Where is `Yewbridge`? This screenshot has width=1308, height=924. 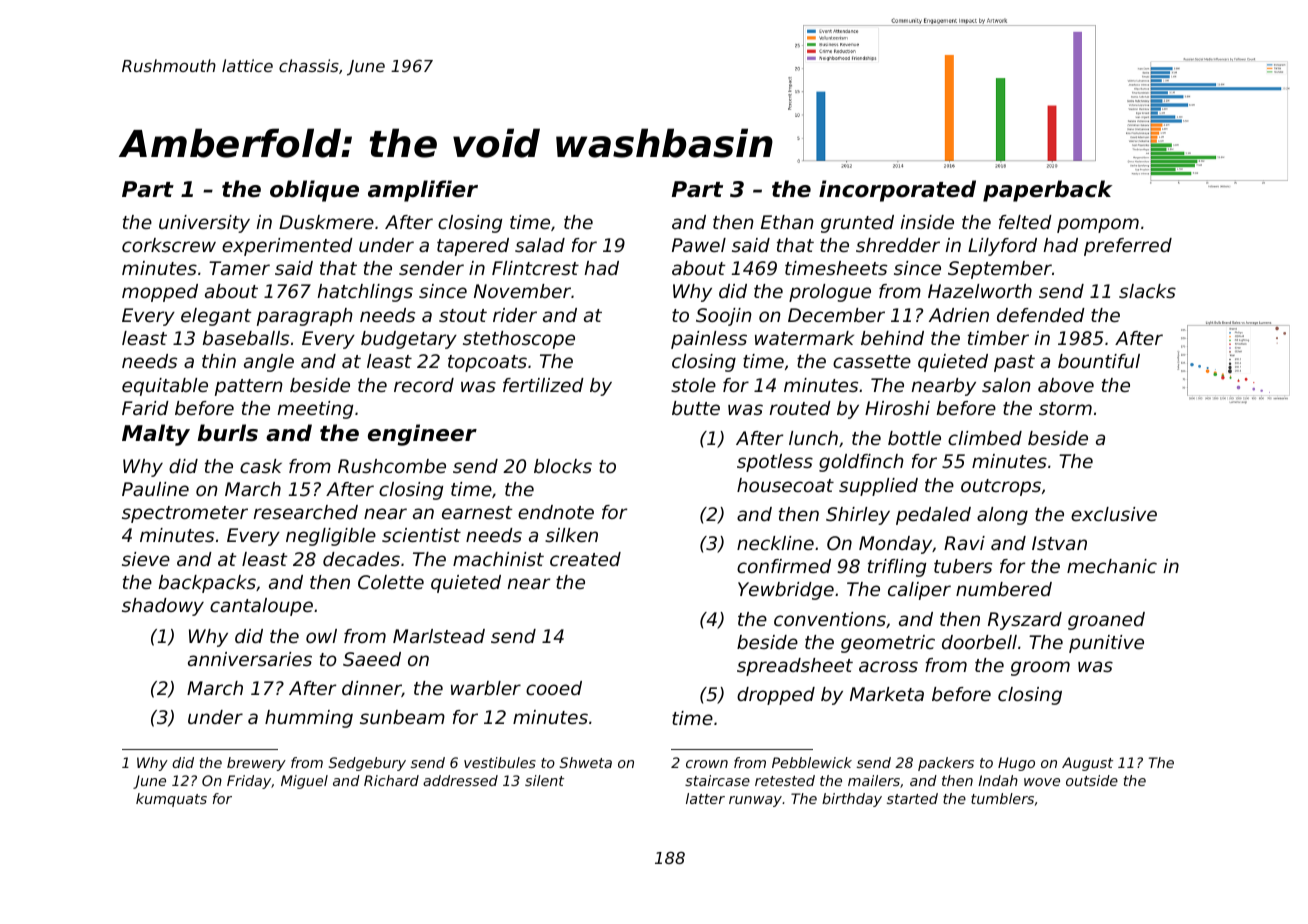 Yewbridge is located at coordinates (786, 591).
